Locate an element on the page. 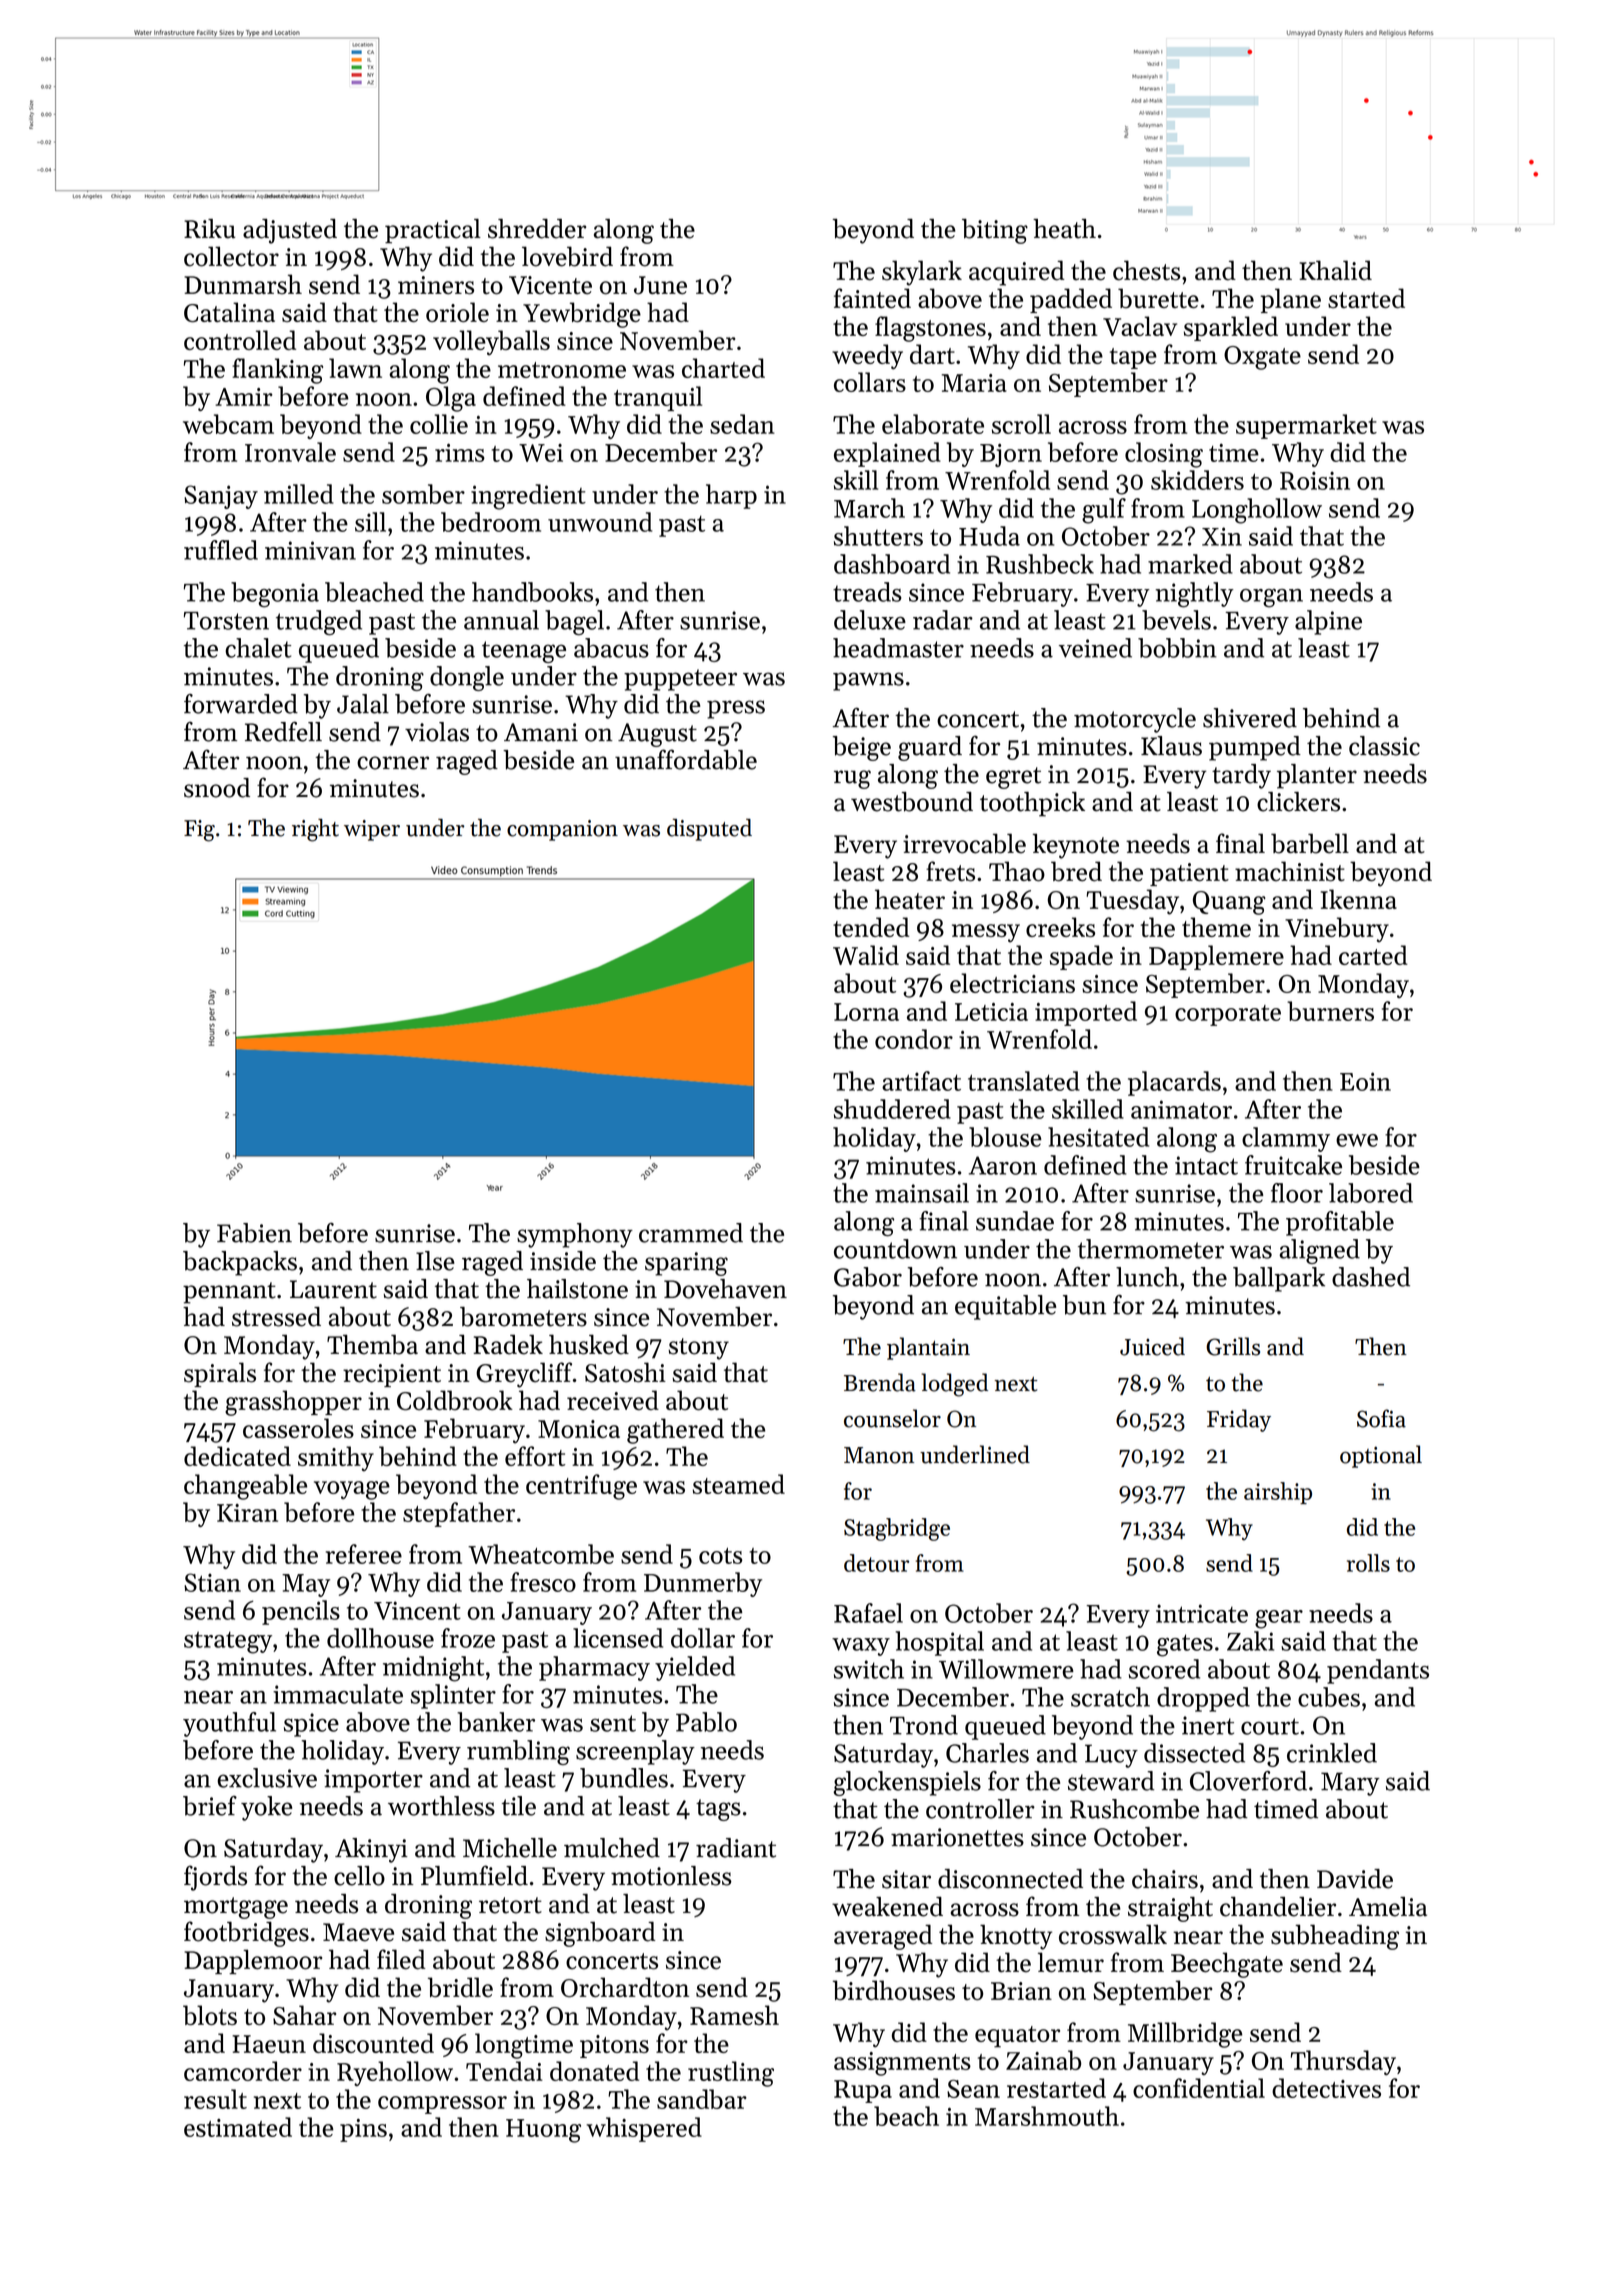  Roisin is located at coordinates (1315, 480).
